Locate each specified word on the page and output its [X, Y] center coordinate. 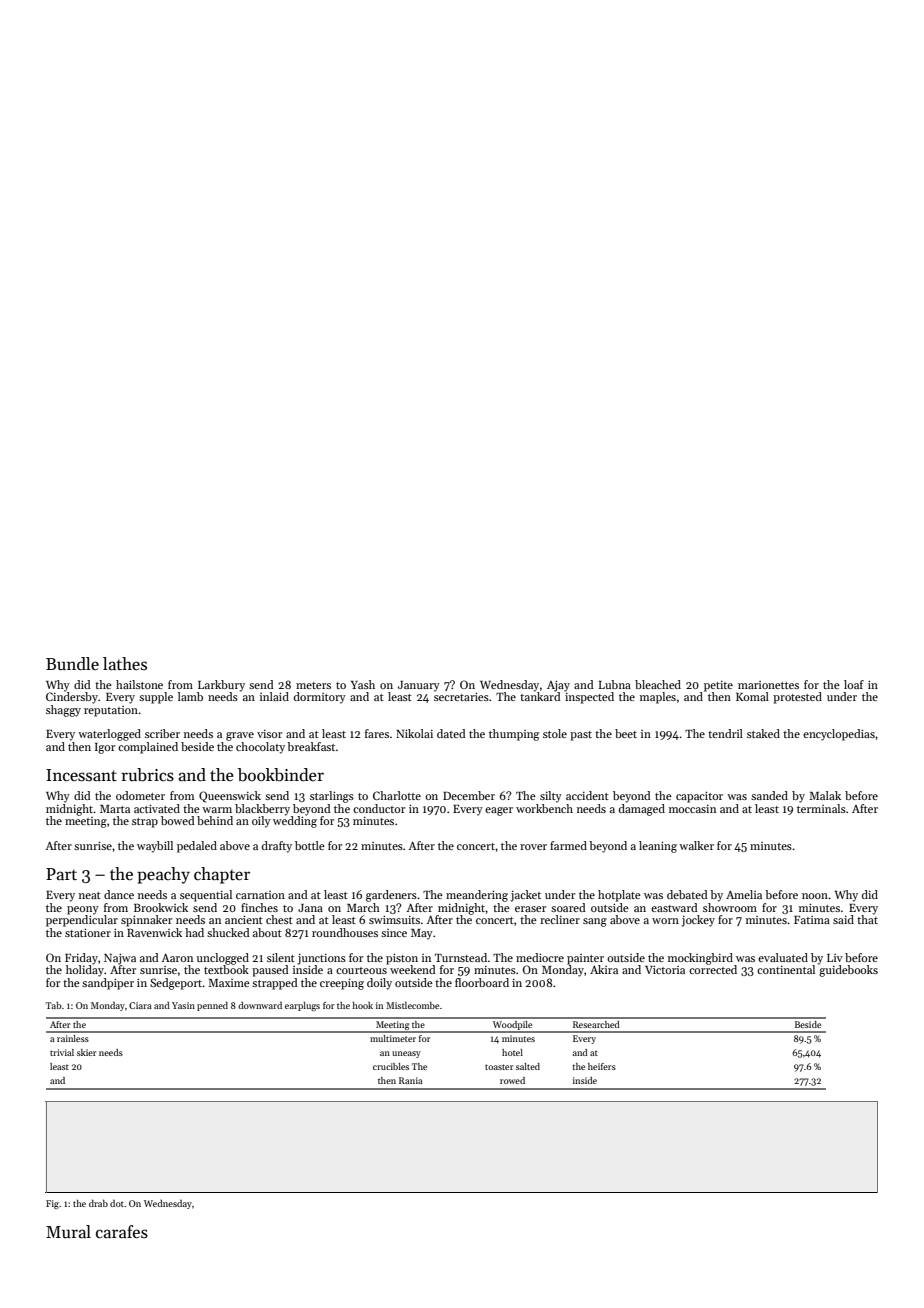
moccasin [692, 809]
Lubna [615, 684]
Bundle [72, 664]
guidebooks [848, 971]
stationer [88, 932]
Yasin [183, 1005]
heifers [602, 1066]
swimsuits [394, 919]
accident [587, 795]
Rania [411, 1080]
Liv [835, 958]
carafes [122, 1232]
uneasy [406, 1054]
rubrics [147, 775]
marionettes [768, 685]
